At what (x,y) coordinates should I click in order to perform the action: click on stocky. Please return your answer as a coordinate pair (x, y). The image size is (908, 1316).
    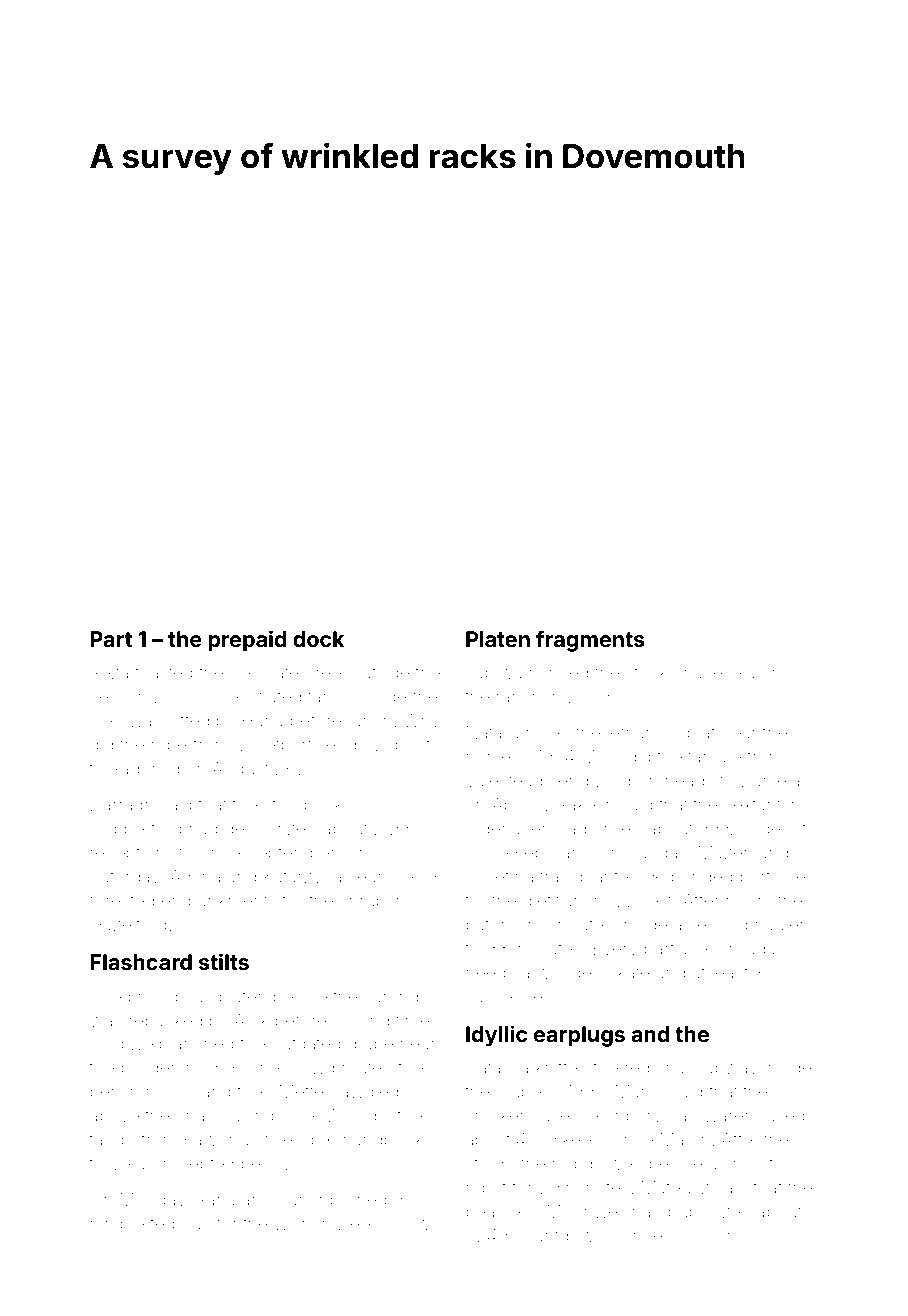
    Looking at the image, I should click on (652, 675).
